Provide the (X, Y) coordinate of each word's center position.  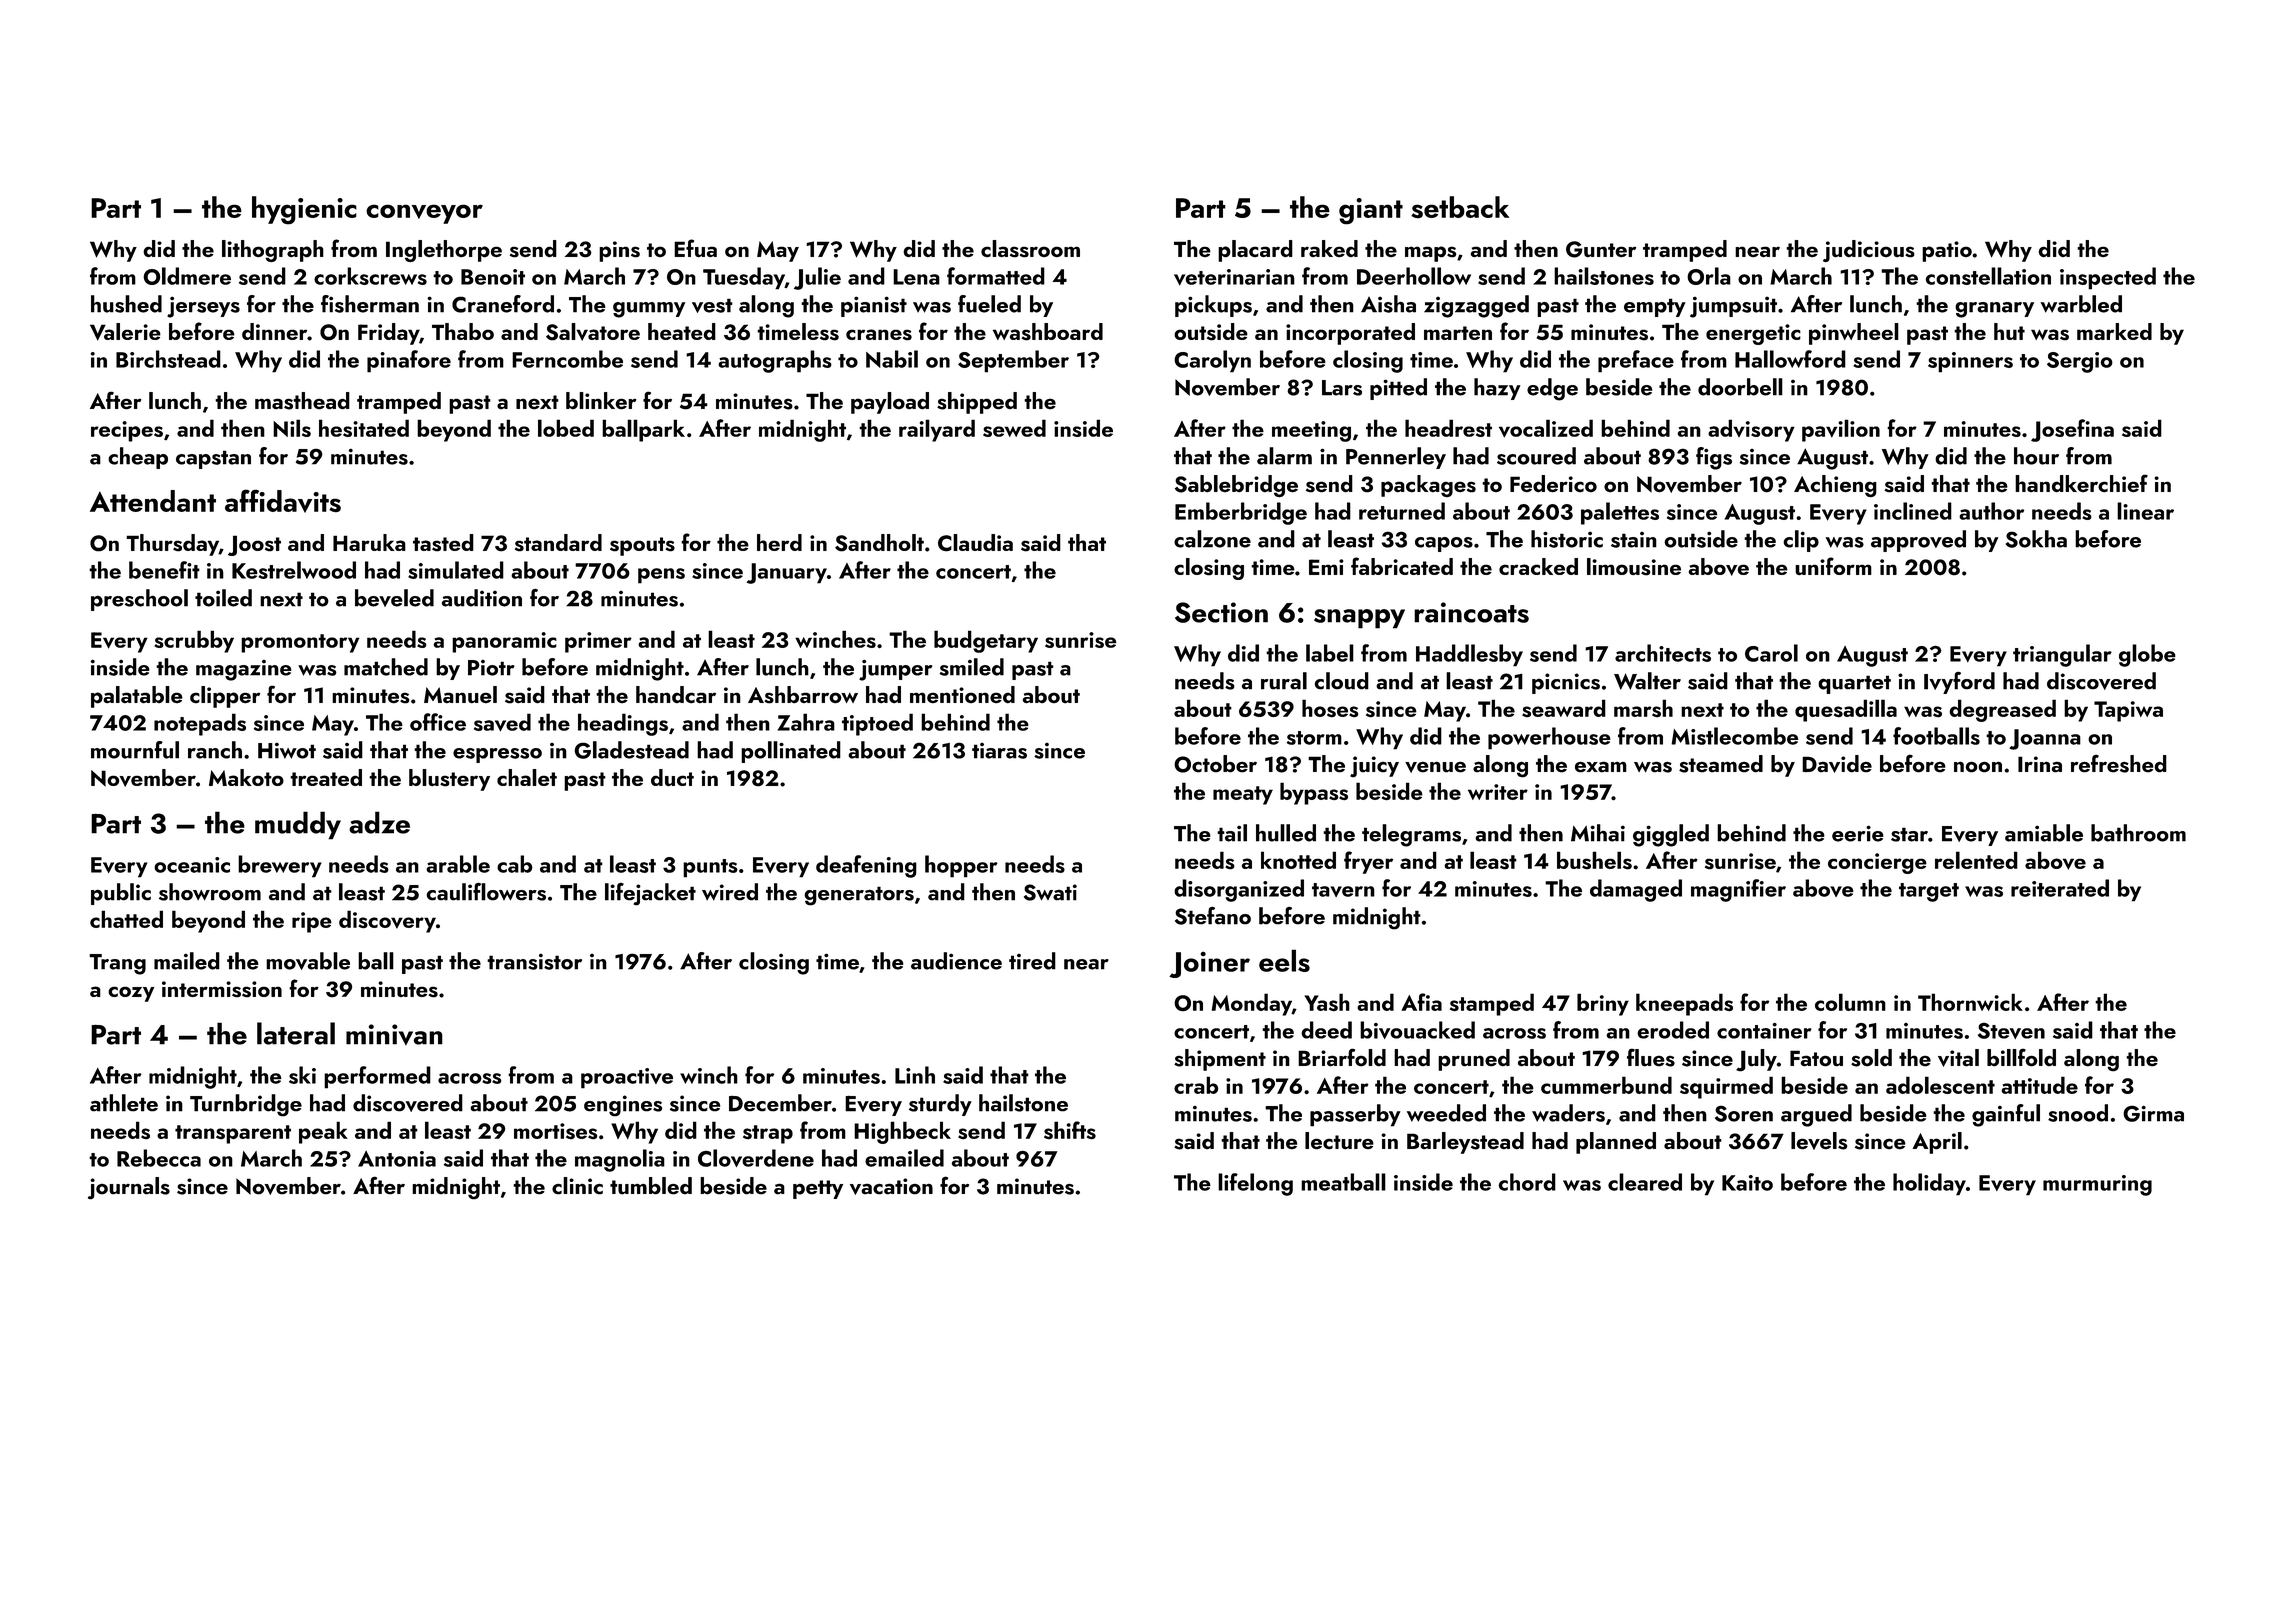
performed (377, 1077)
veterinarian (1234, 277)
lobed (566, 428)
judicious (1869, 251)
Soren (1744, 1113)
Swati (1050, 892)
